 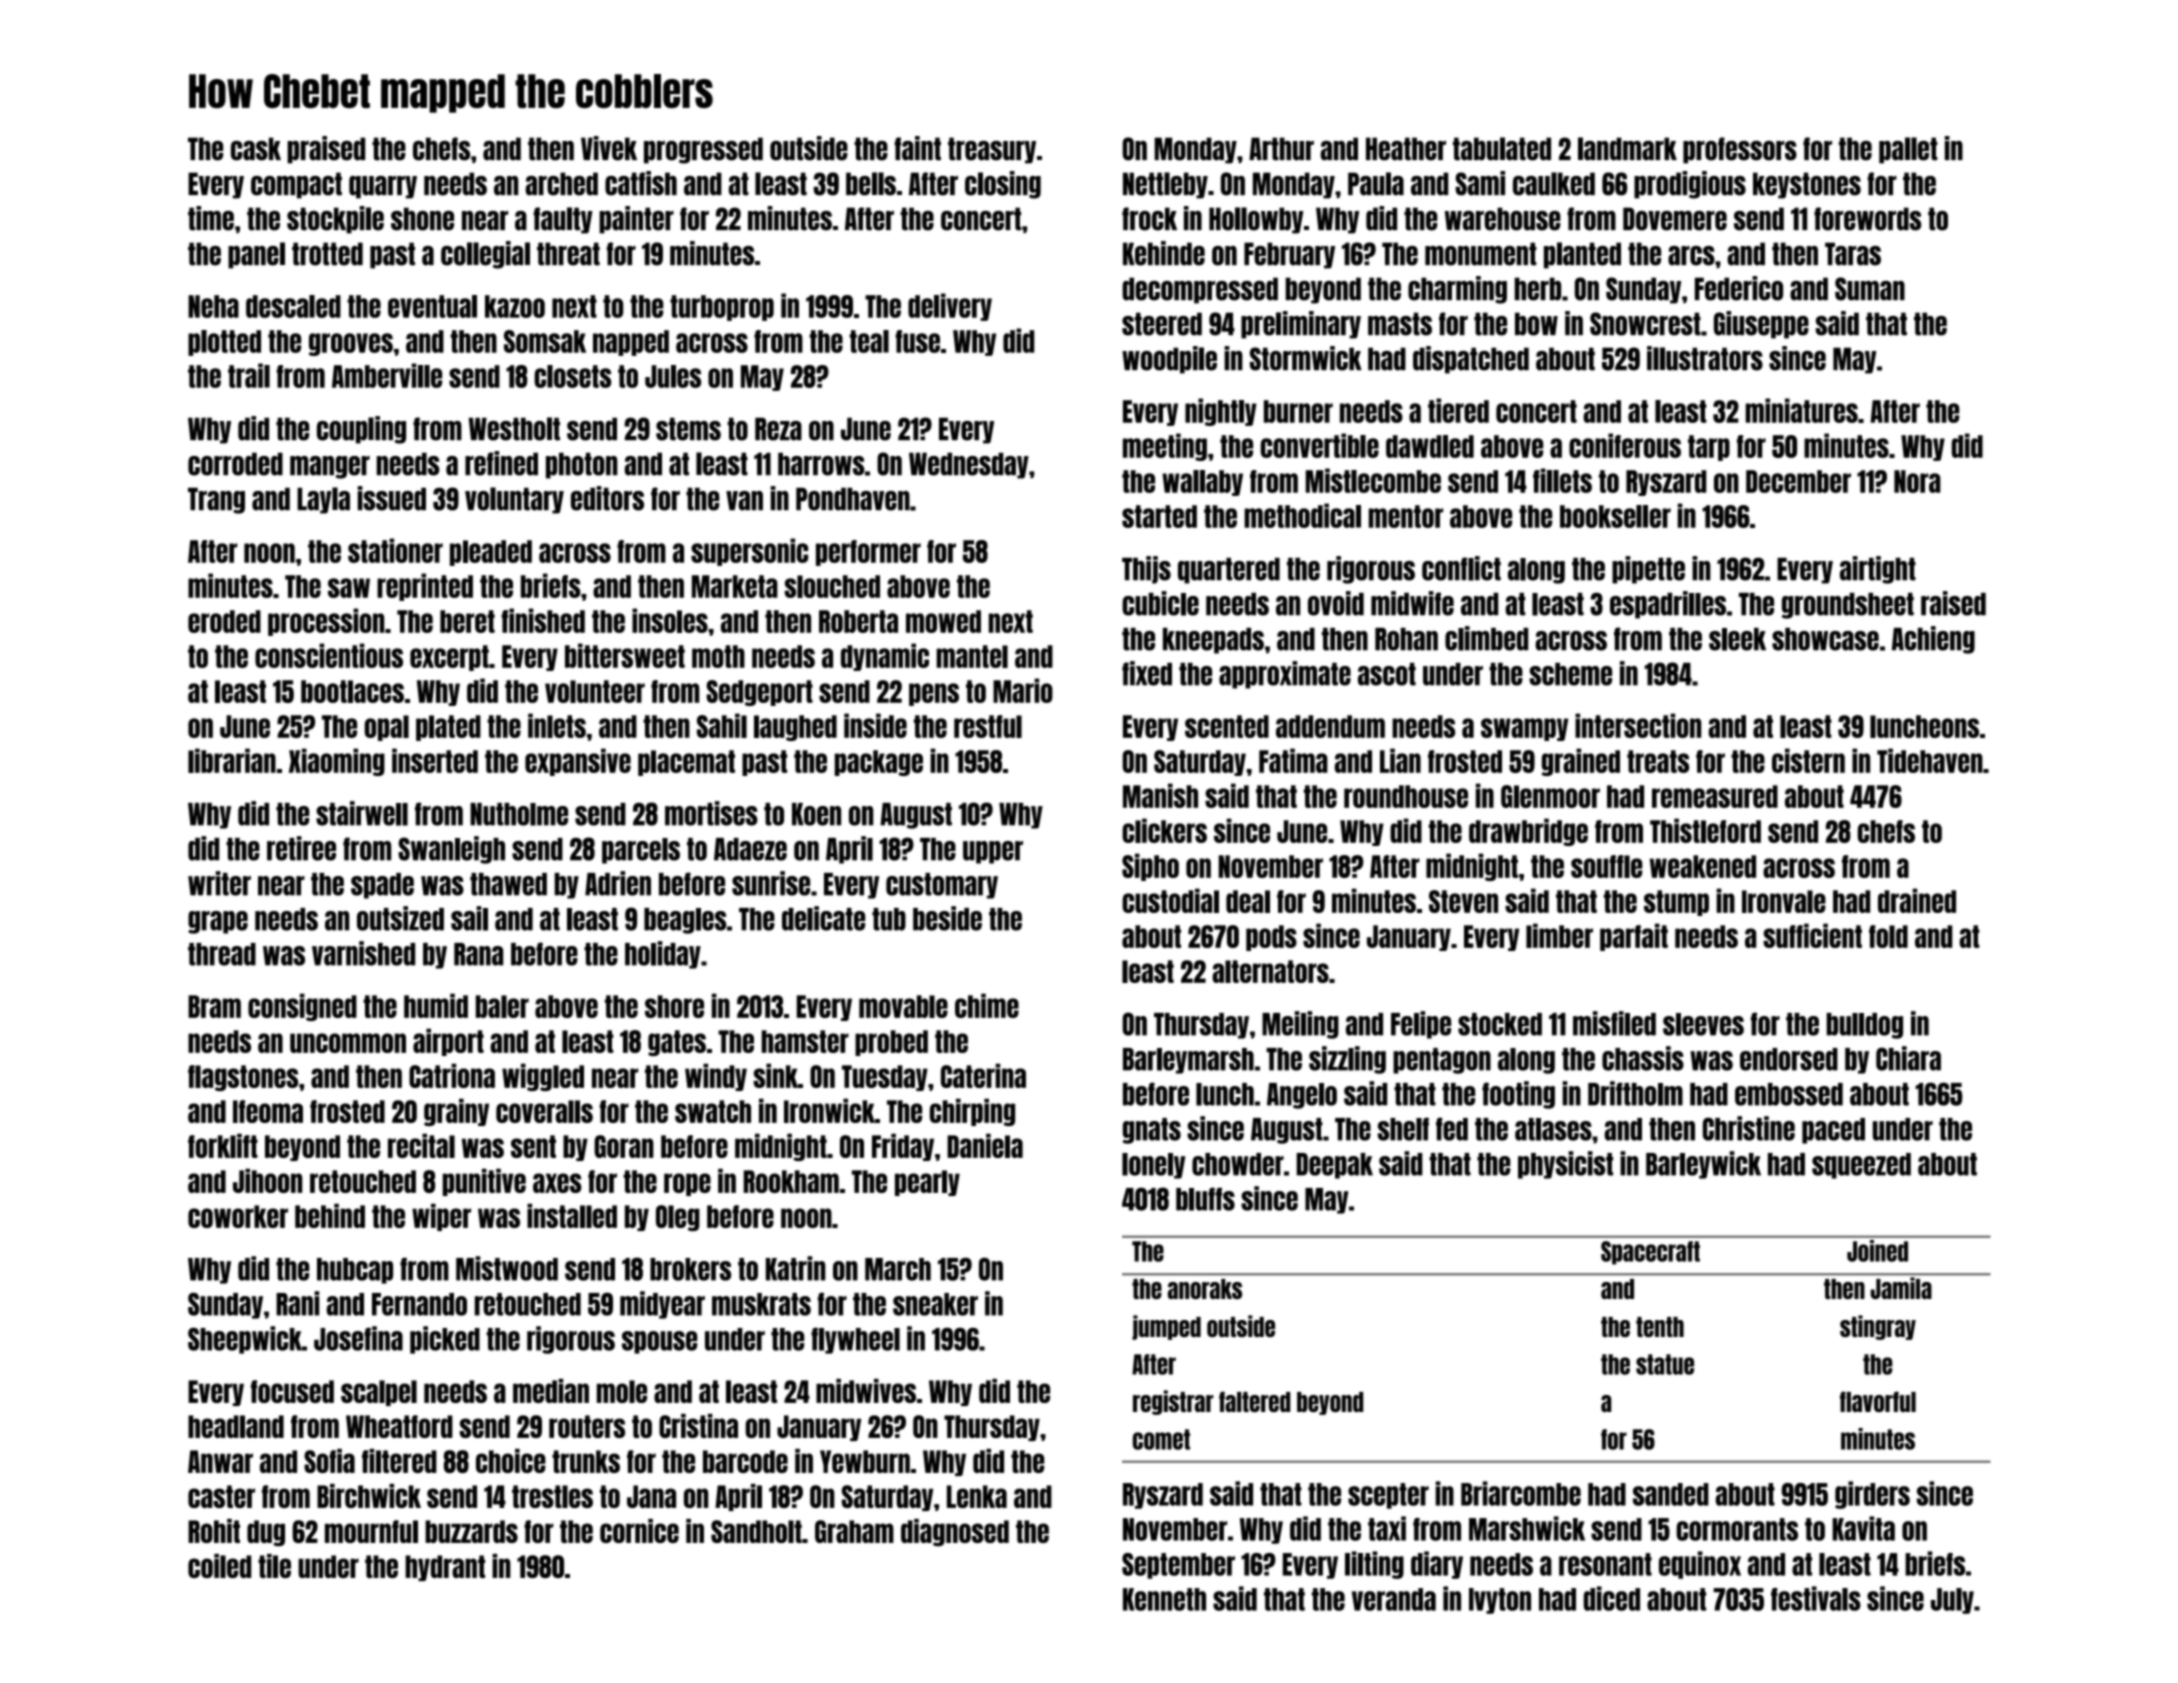 What do you see at coordinates (879, 763) in the screenshot?
I see `package` at bounding box center [879, 763].
